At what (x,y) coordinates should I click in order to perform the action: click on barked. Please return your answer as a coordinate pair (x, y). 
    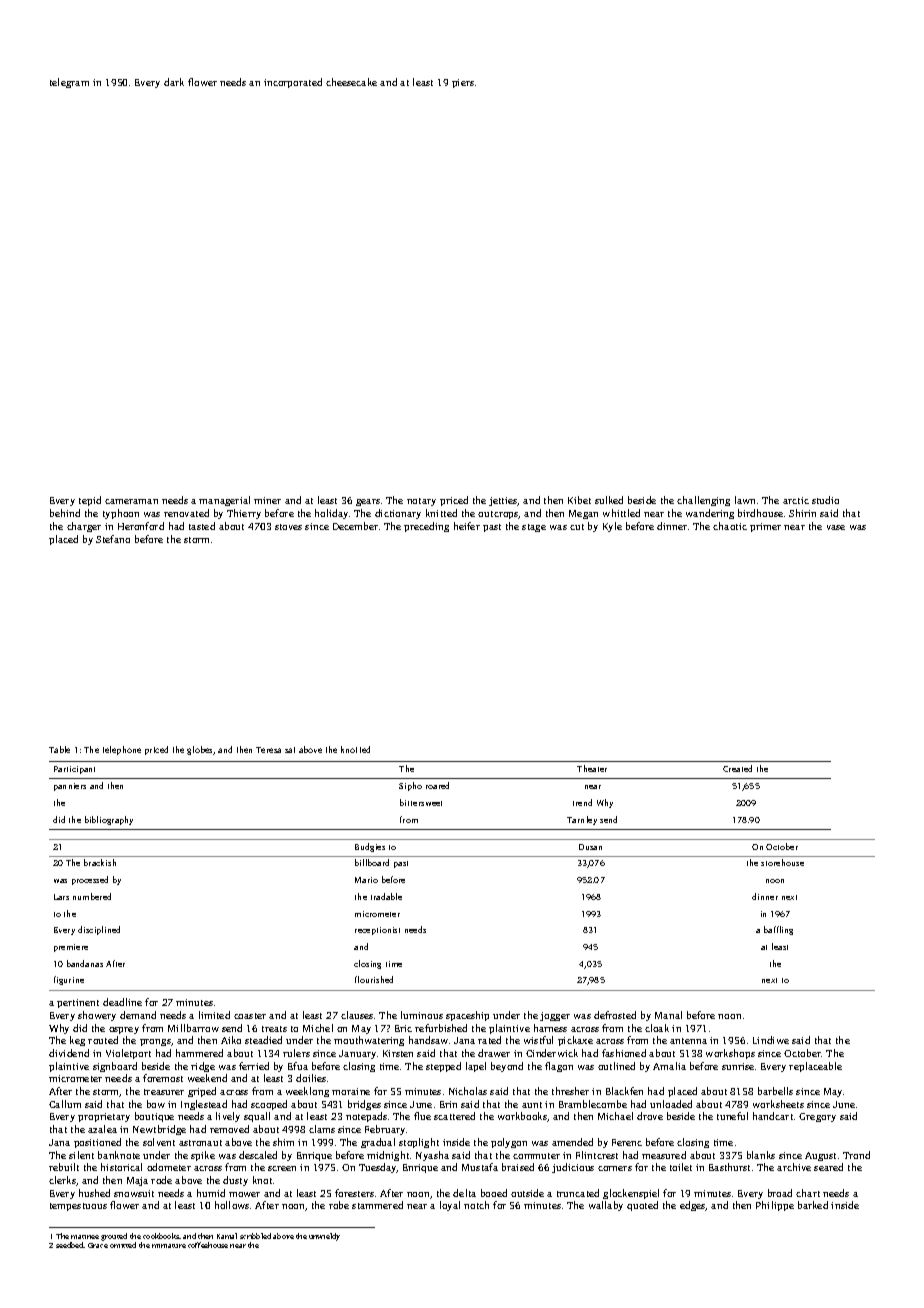
    Looking at the image, I should click on (813, 1205).
